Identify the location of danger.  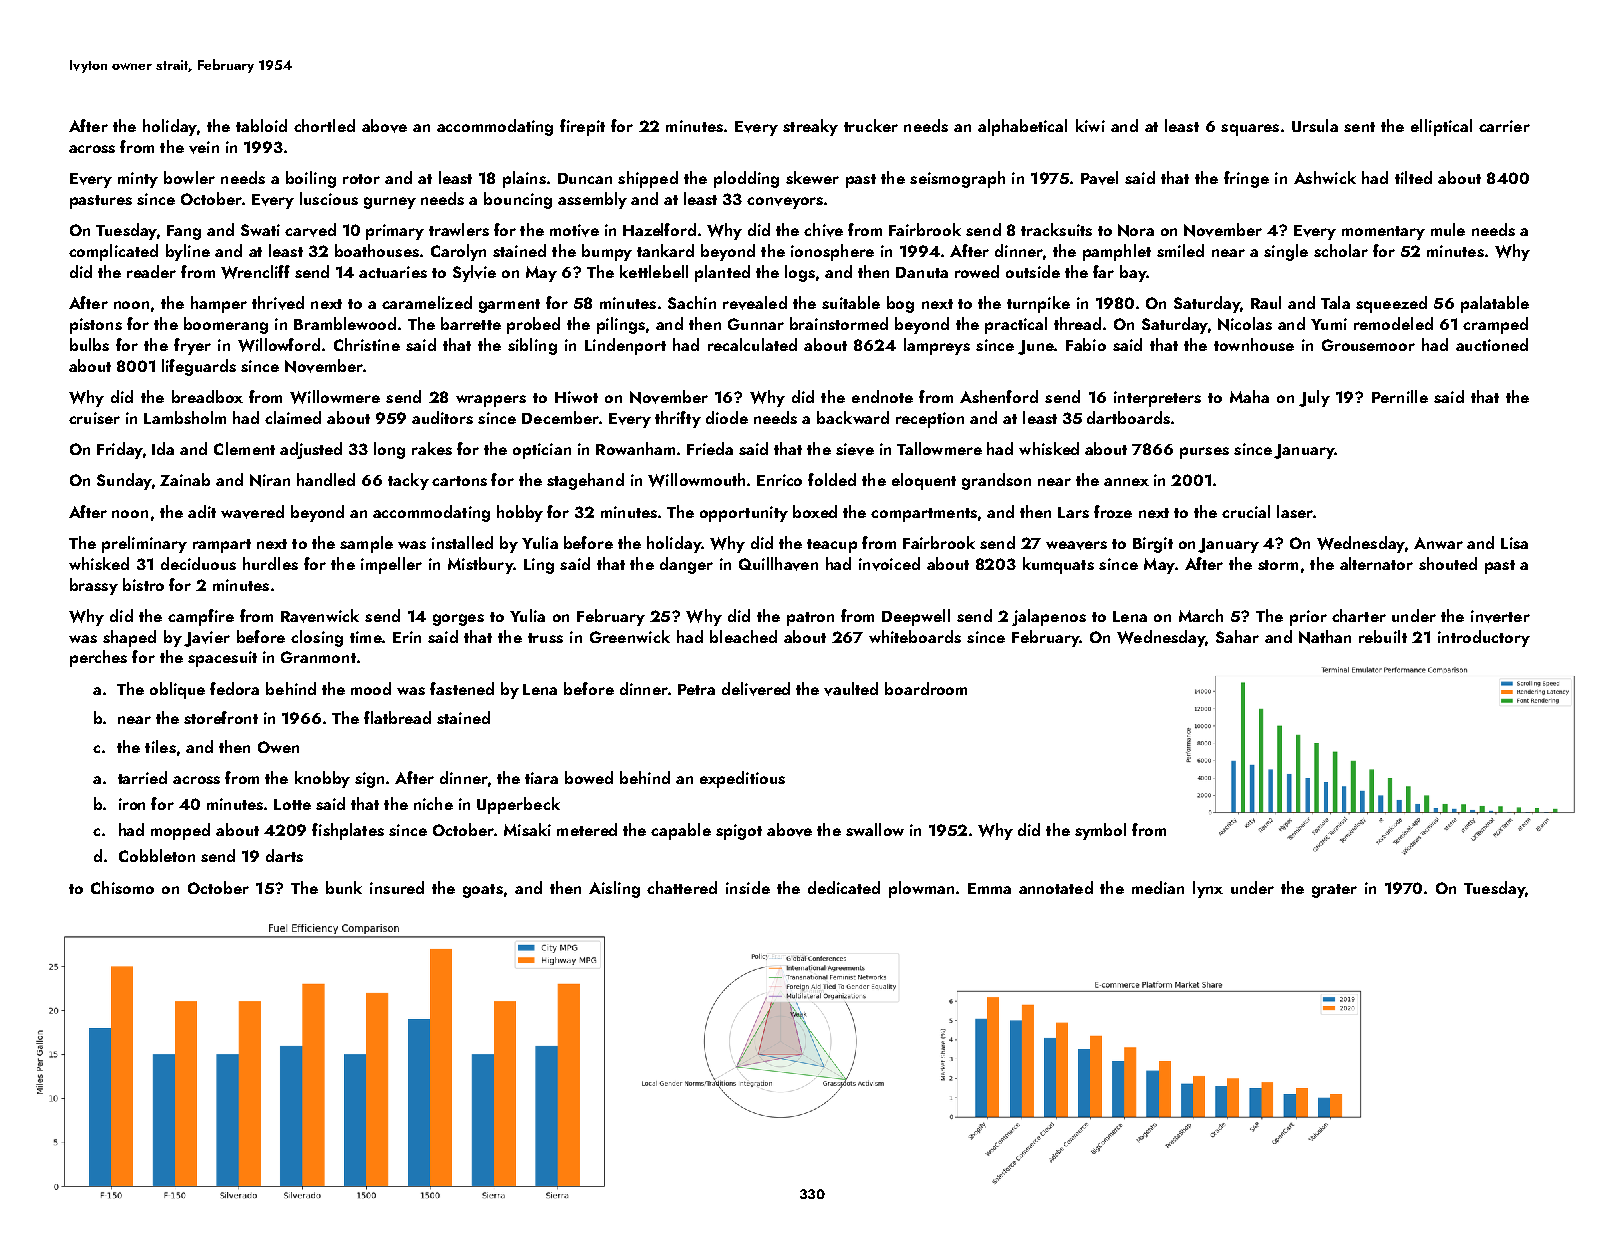
(686, 565).
